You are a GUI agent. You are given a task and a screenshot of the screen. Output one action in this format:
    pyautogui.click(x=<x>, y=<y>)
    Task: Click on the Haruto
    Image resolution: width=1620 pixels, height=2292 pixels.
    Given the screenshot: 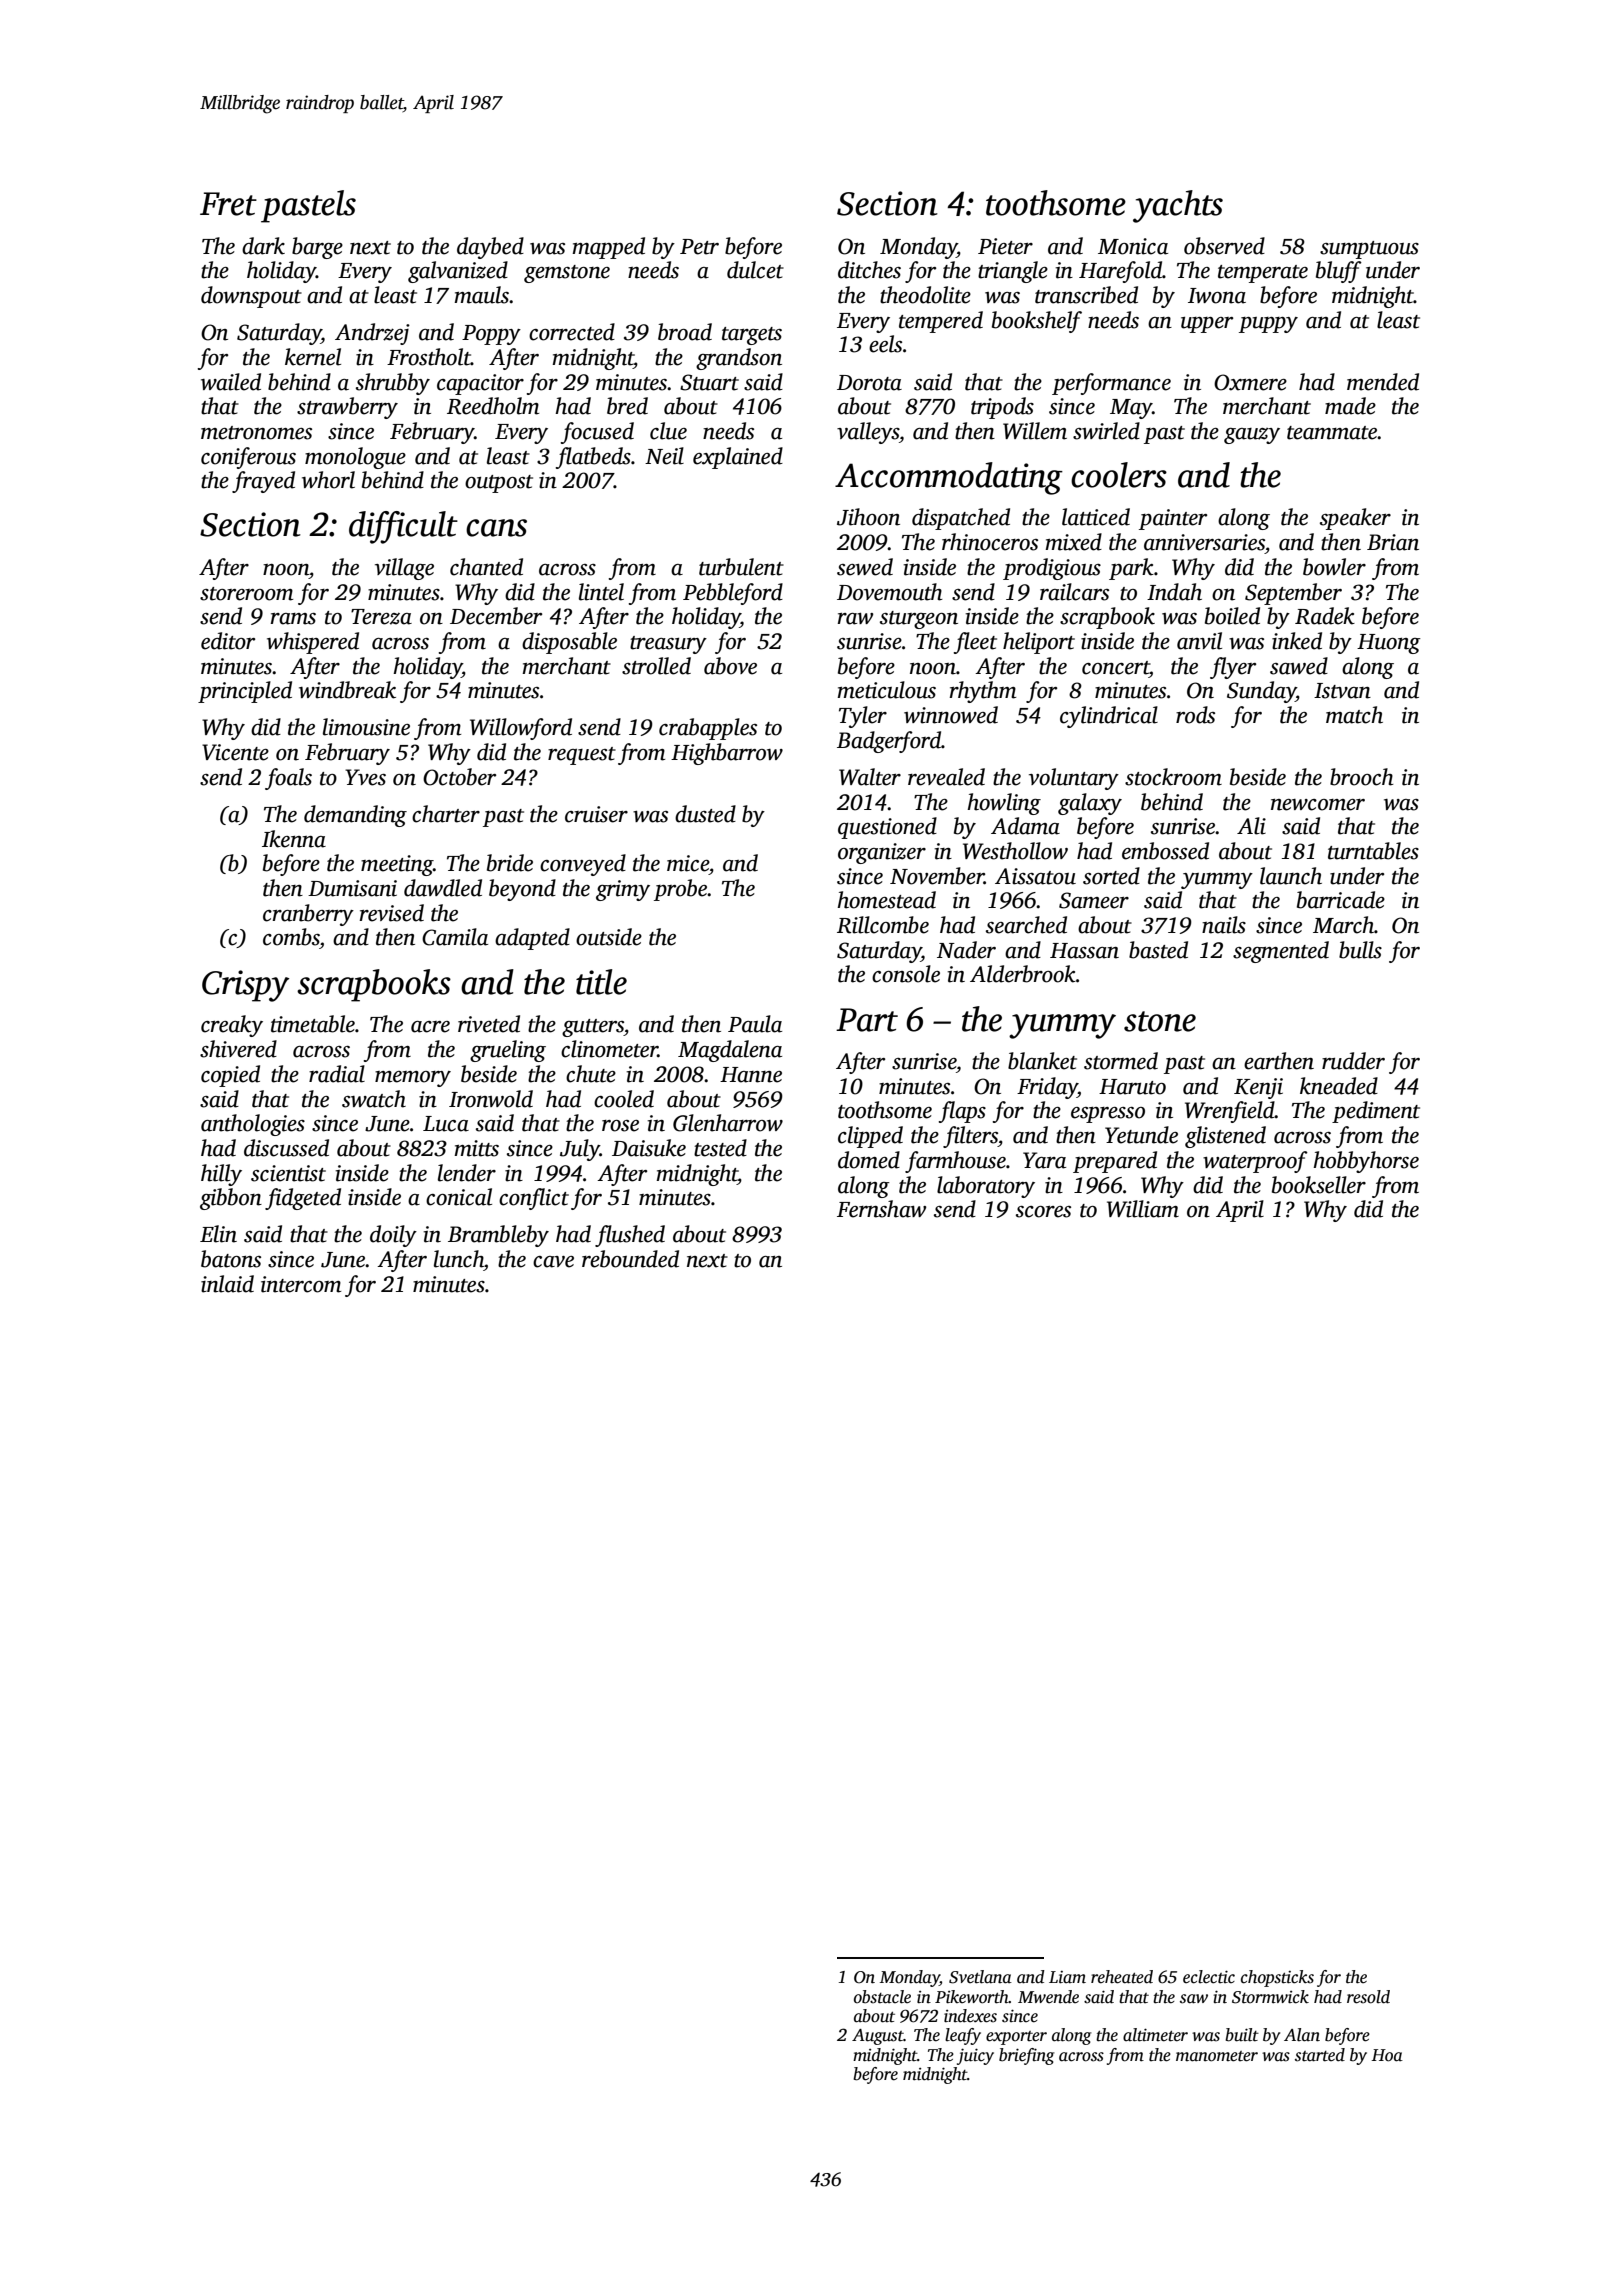 What is the action you would take?
    pyautogui.click(x=1132, y=1087)
